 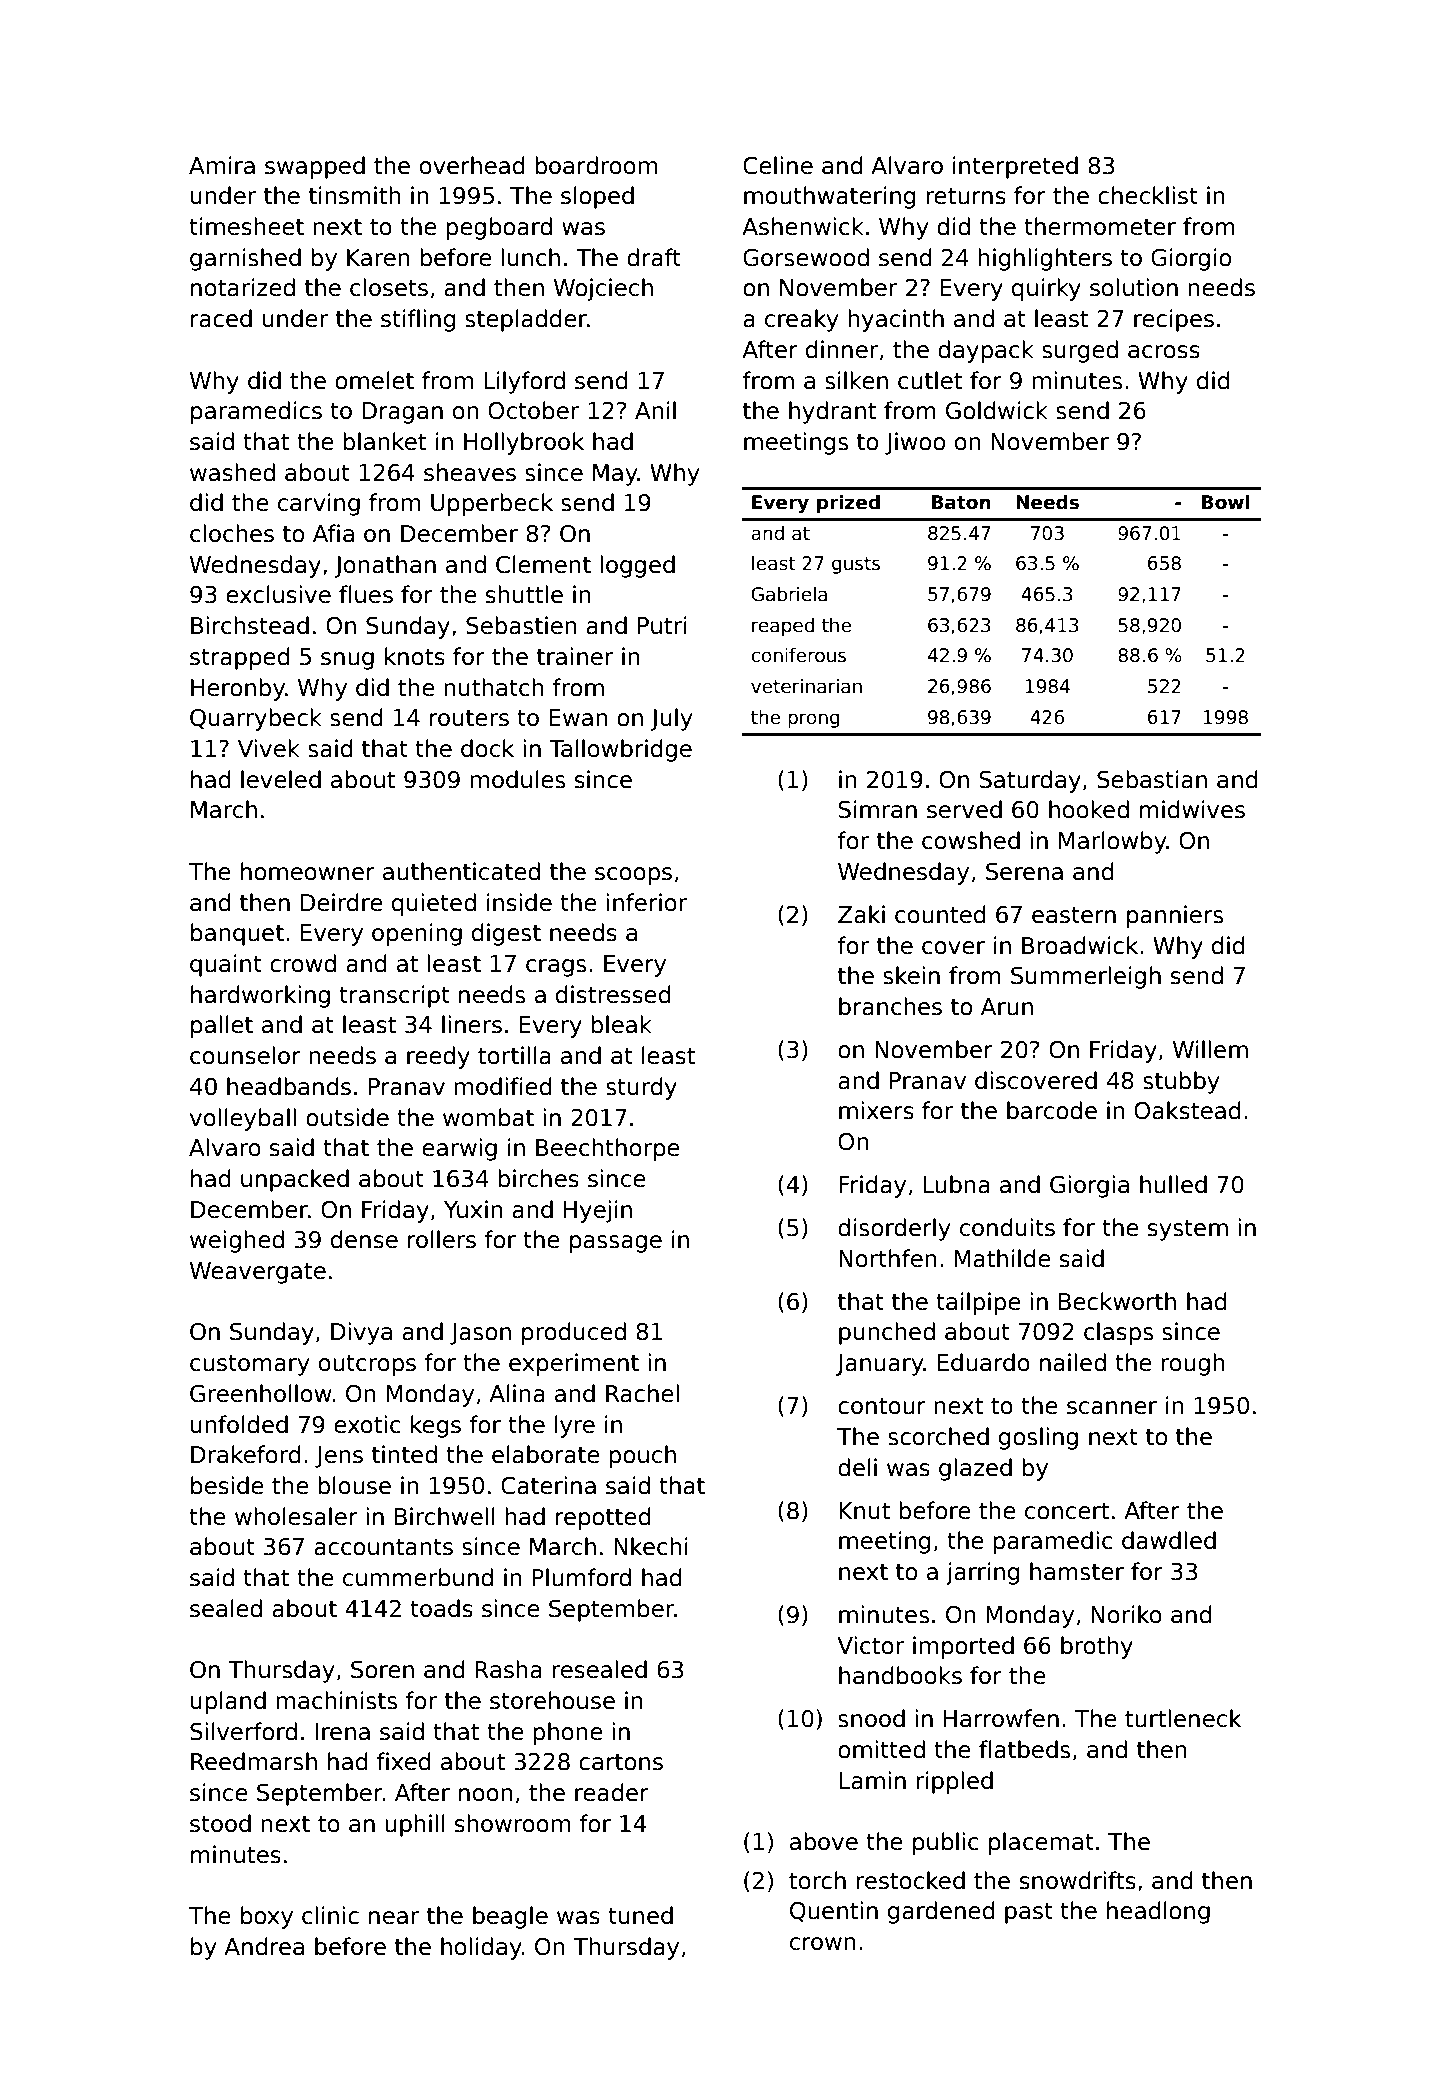 I want to click on Anil, so click(x=655, y=410).
